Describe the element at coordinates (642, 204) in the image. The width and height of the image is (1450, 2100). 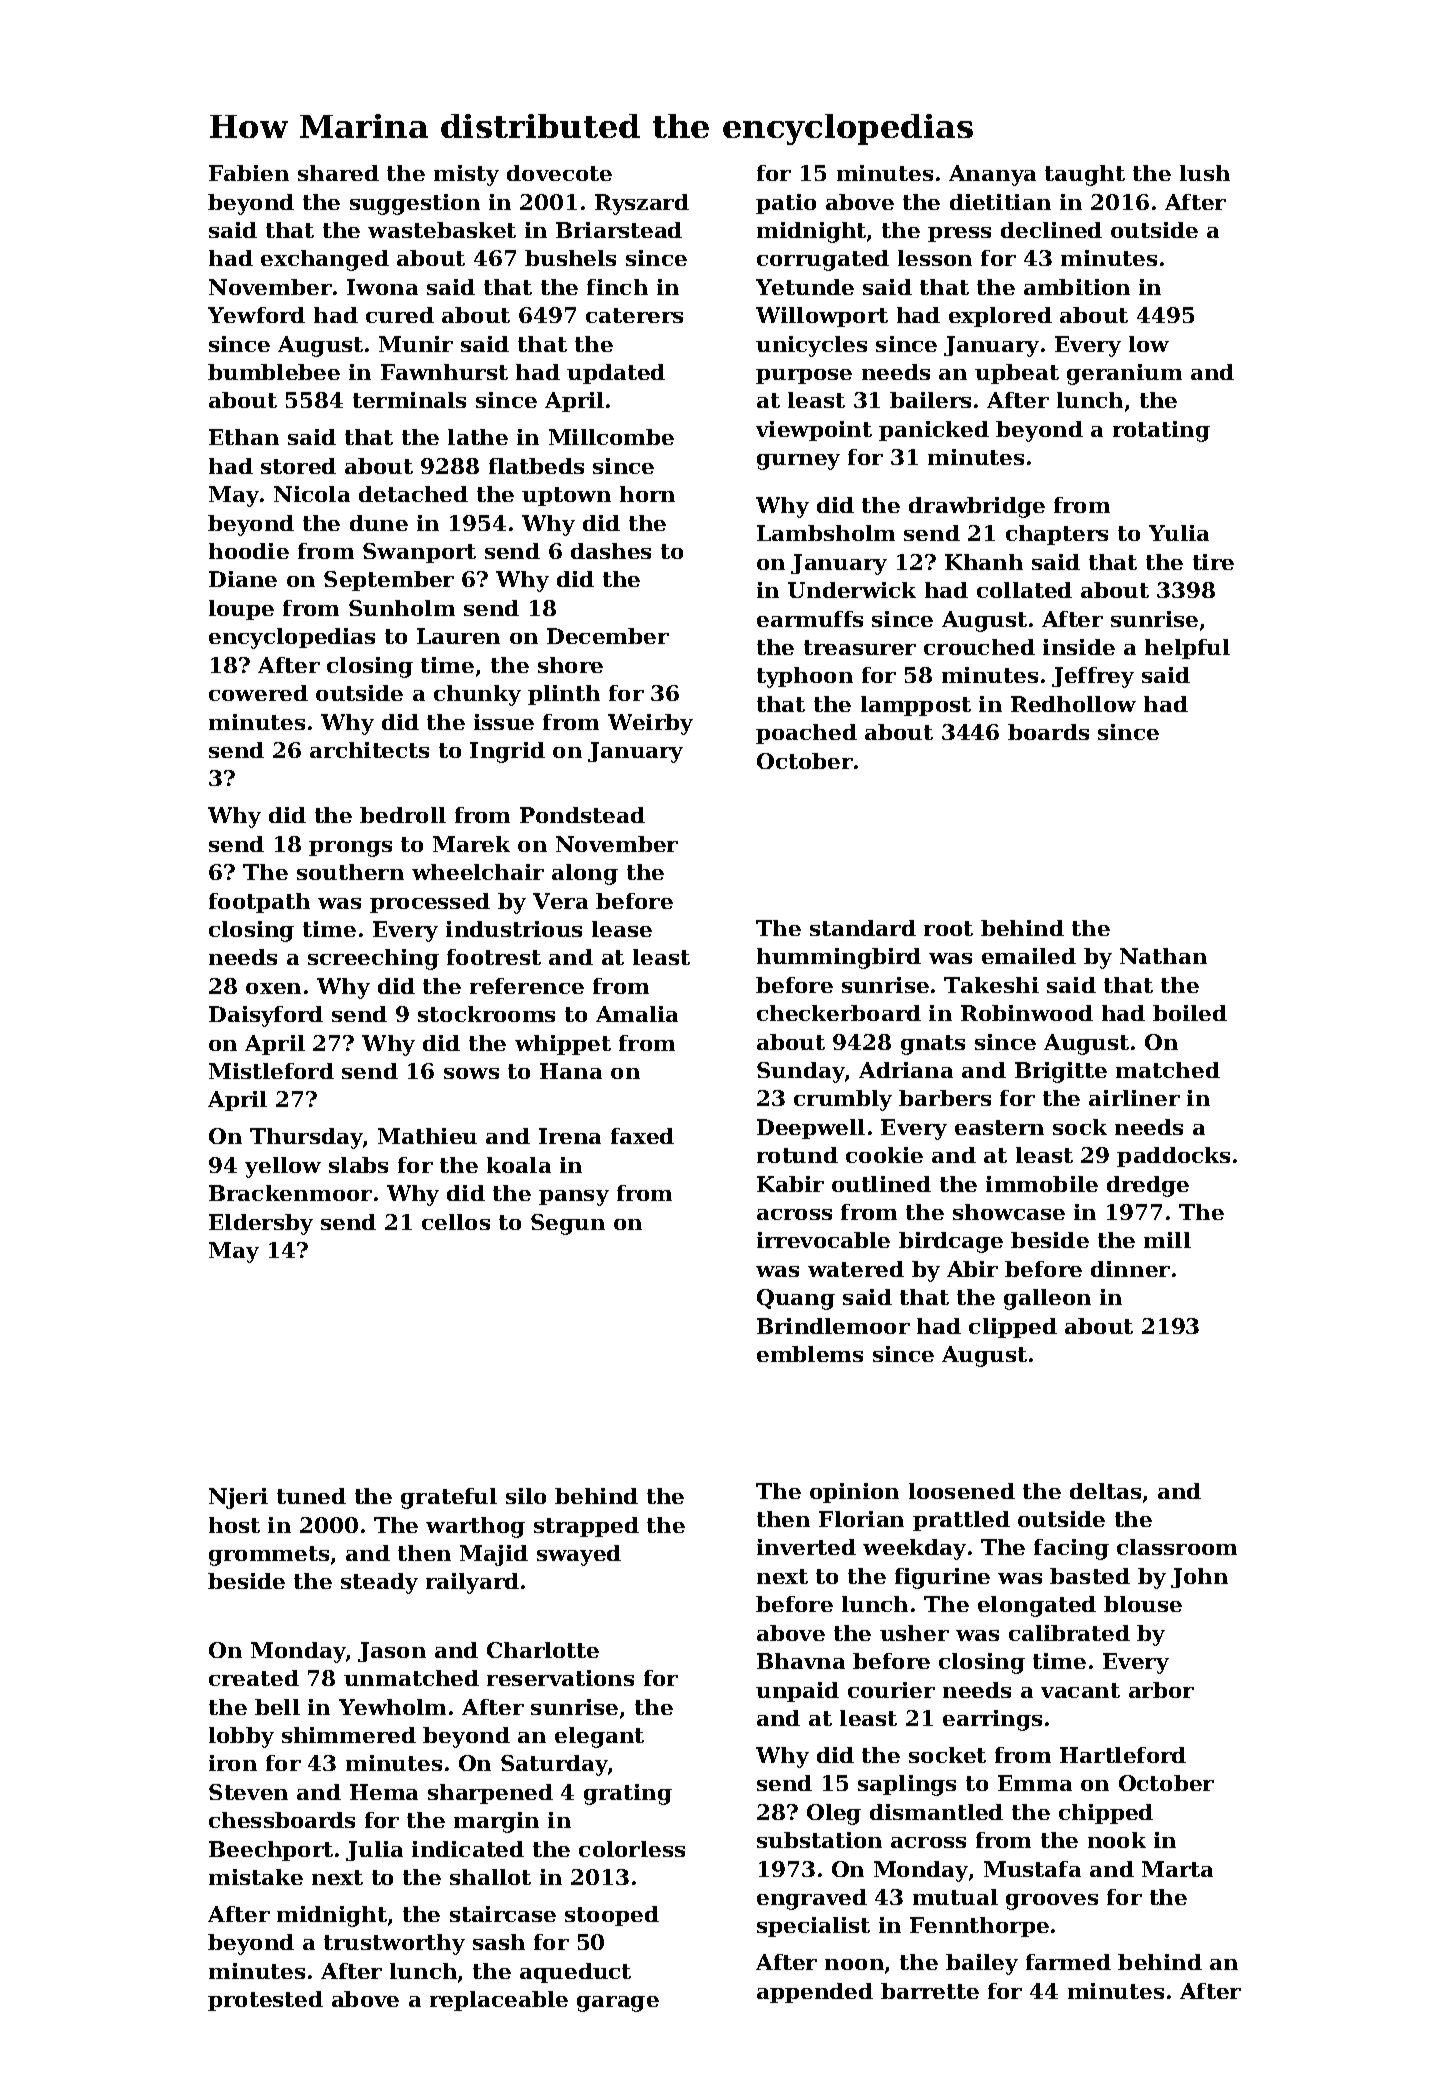
I see `Ryszard` at that location.
